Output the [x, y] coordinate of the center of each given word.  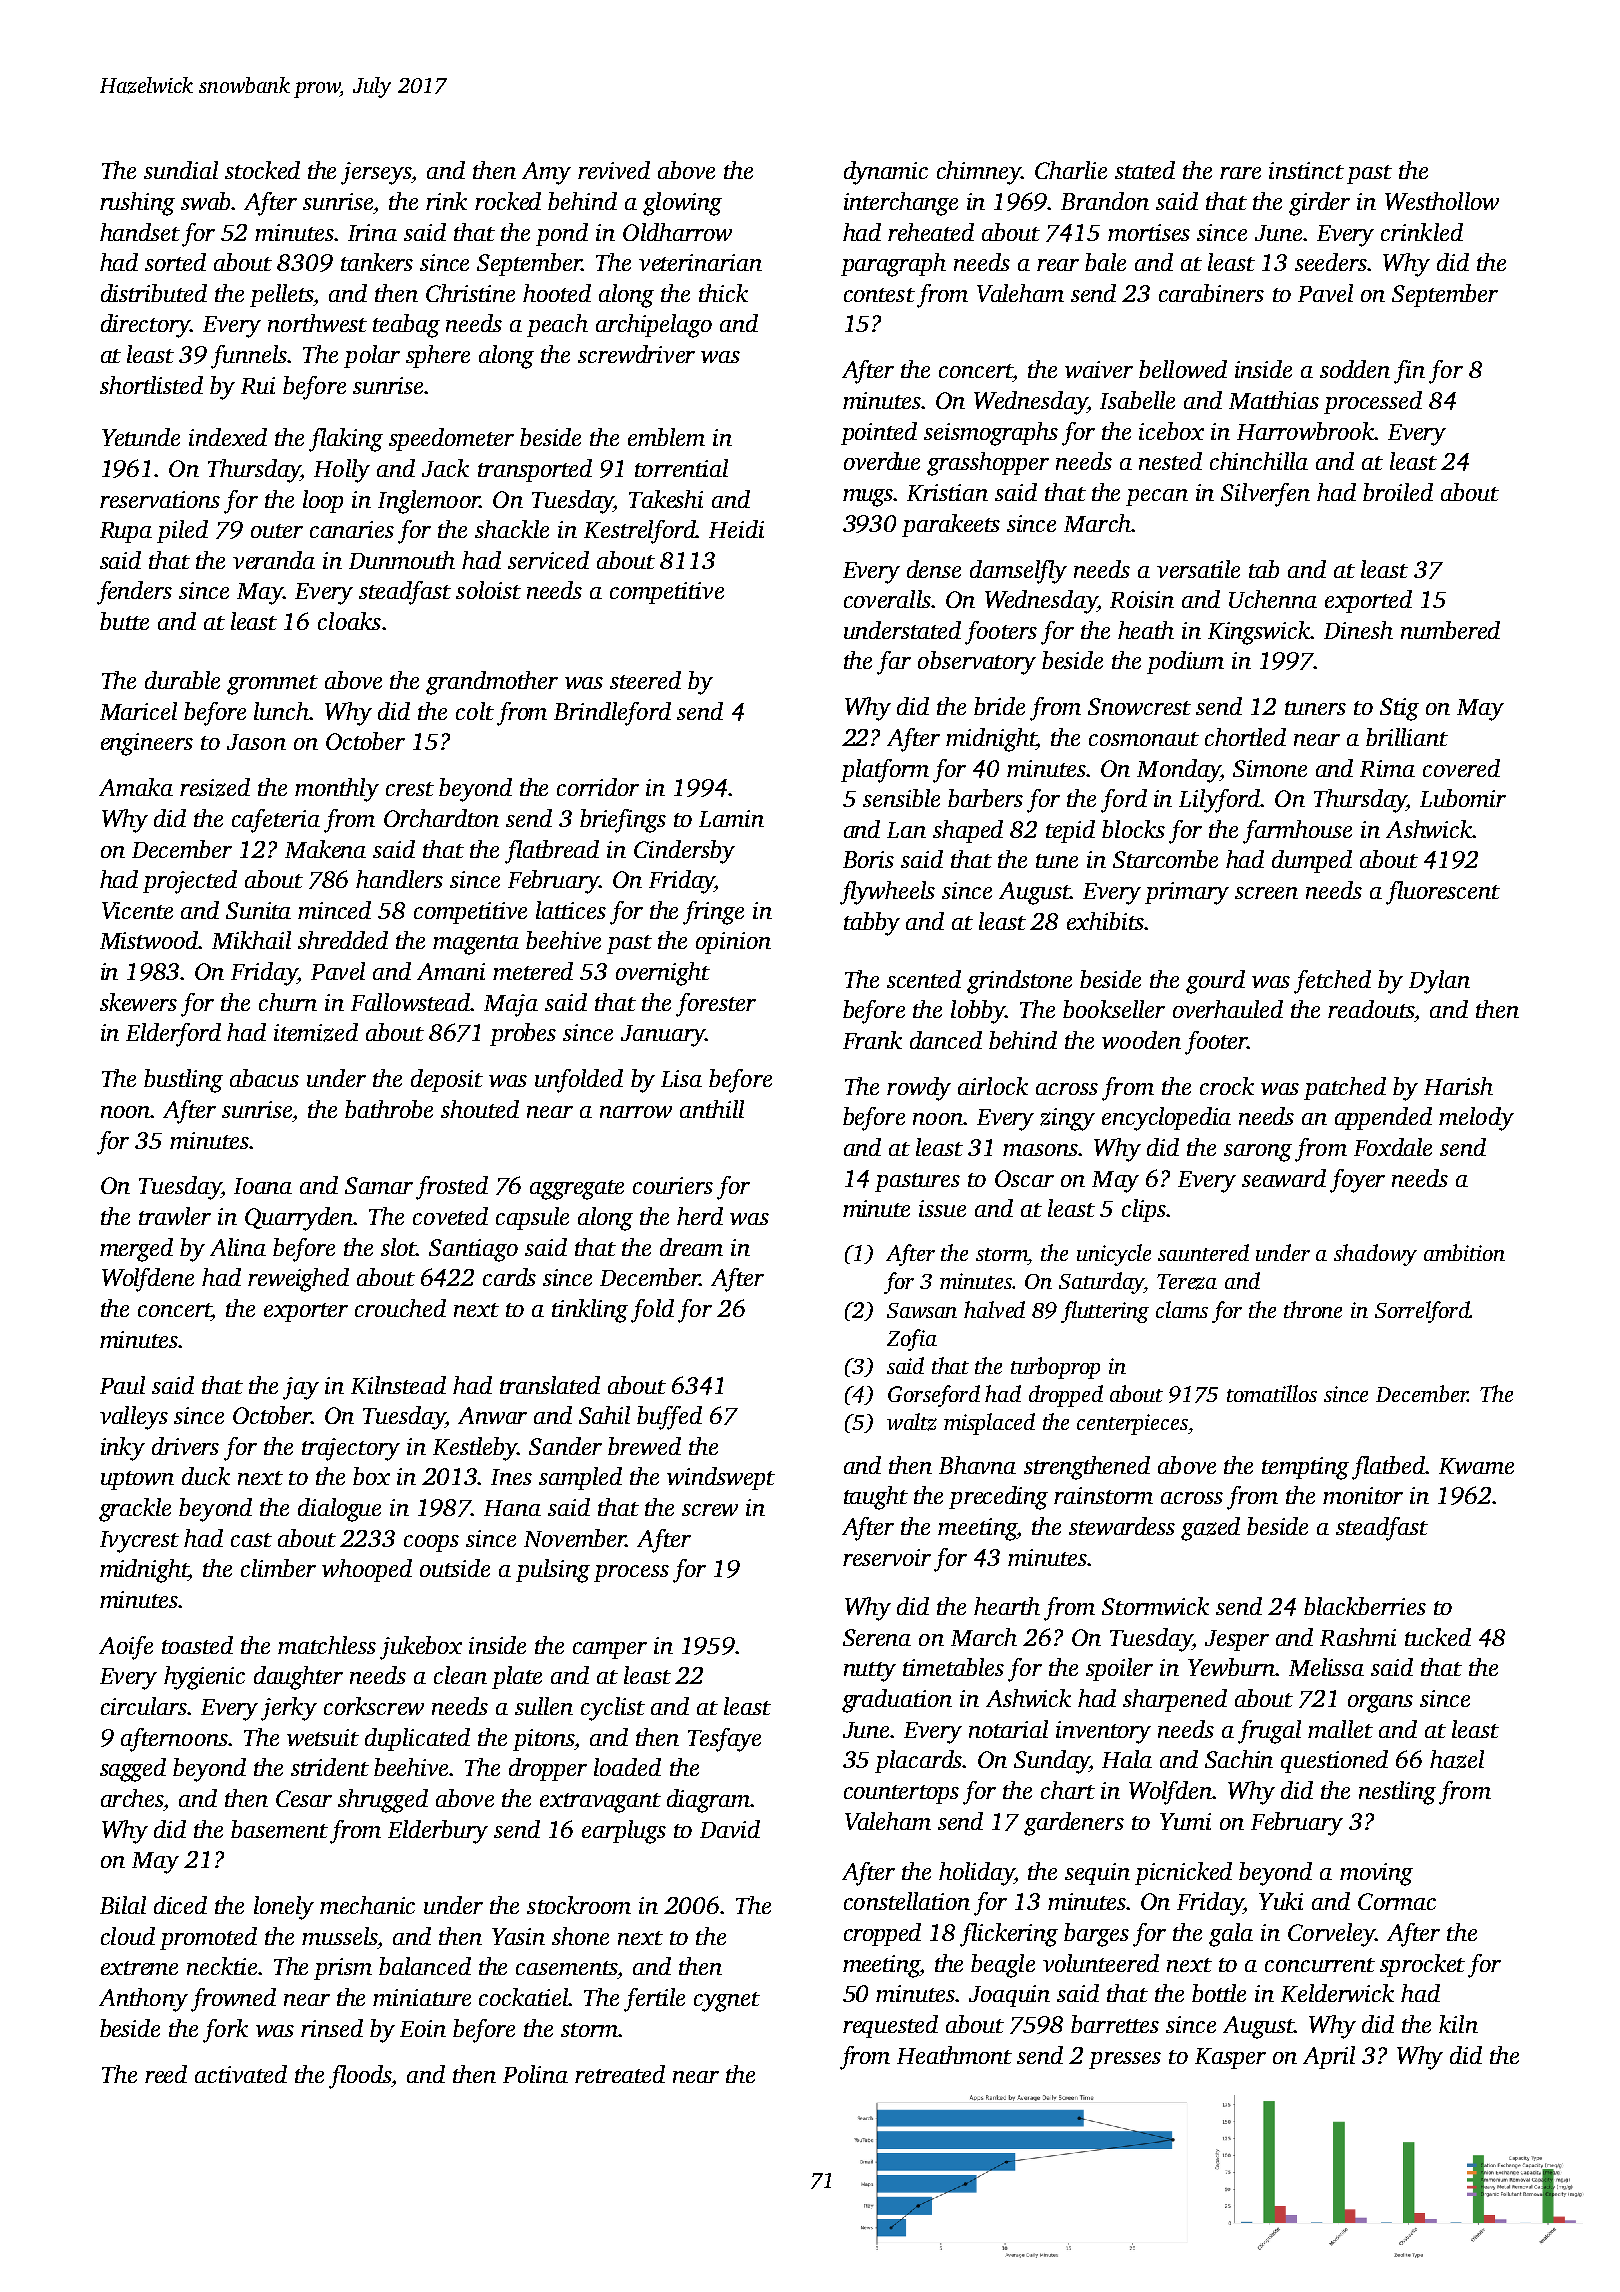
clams [1182, 1309]
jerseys [376, 173]
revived [614, 170]
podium [1185, 662]
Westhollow [1442, 201]
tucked [1438, 1637]
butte [124, 621]
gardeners [1074, 1824]
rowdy [919, 1089]
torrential [681, 468]
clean [460, 1675]
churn [288, 1002]
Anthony [143, 2000]
